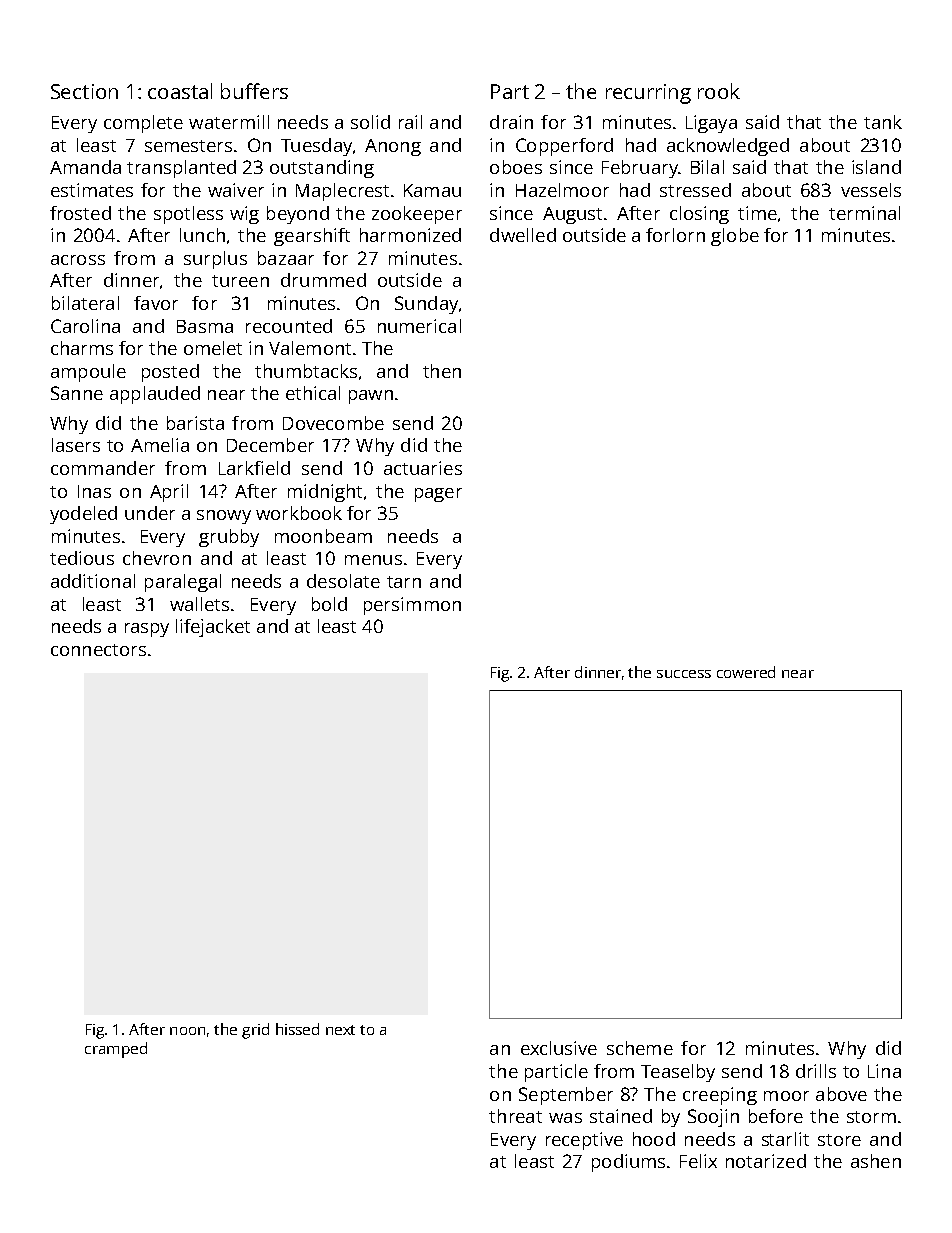 The image size is (952, 1233). Describe the element at coordinates (523, 235) in the document. I see `dwelled` at that location.
